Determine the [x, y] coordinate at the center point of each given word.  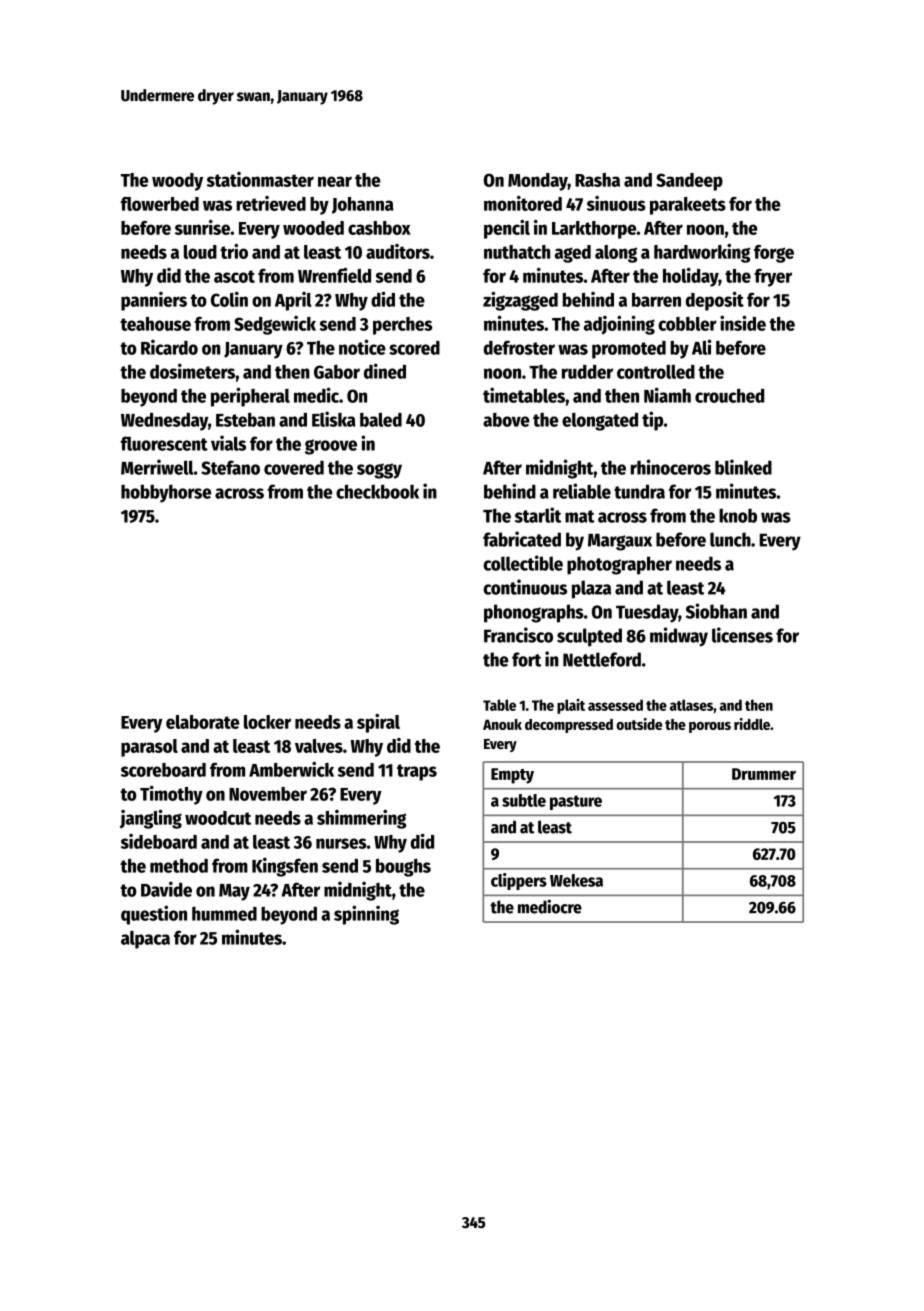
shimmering [361, 819]
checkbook [377, 491]
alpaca [145, 940]
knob [738, 515]
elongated [600, 421]
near [335, 181]
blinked [743, 467]
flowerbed [160, 204]
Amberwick [291, 769]
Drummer [764, 774]
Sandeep [689, 182]
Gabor [337, 372]
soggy [379, 471]
